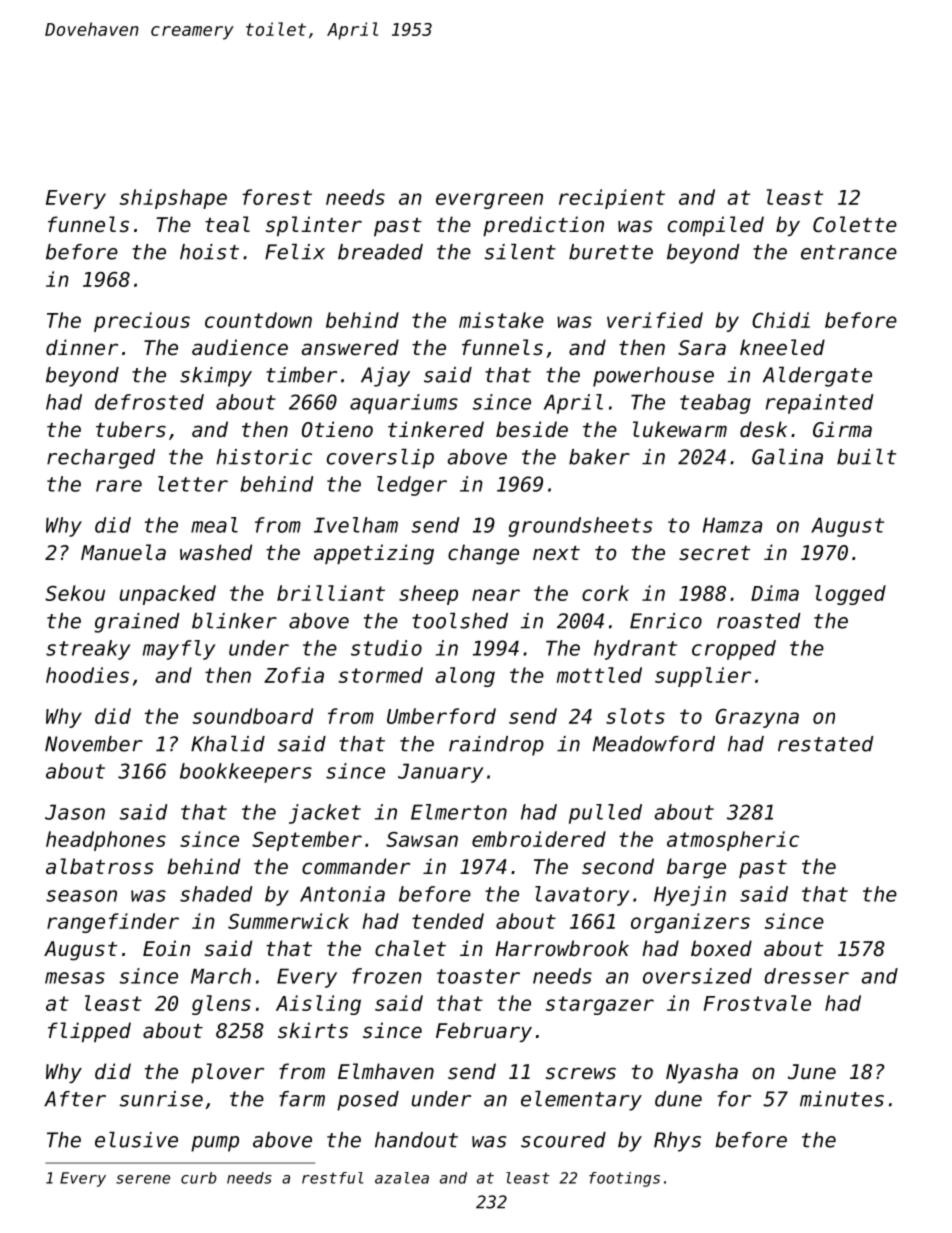 Image resolution: width=952 pixels, height=1233 pixels. I want to click on Aisling, so click(318, 1005).
